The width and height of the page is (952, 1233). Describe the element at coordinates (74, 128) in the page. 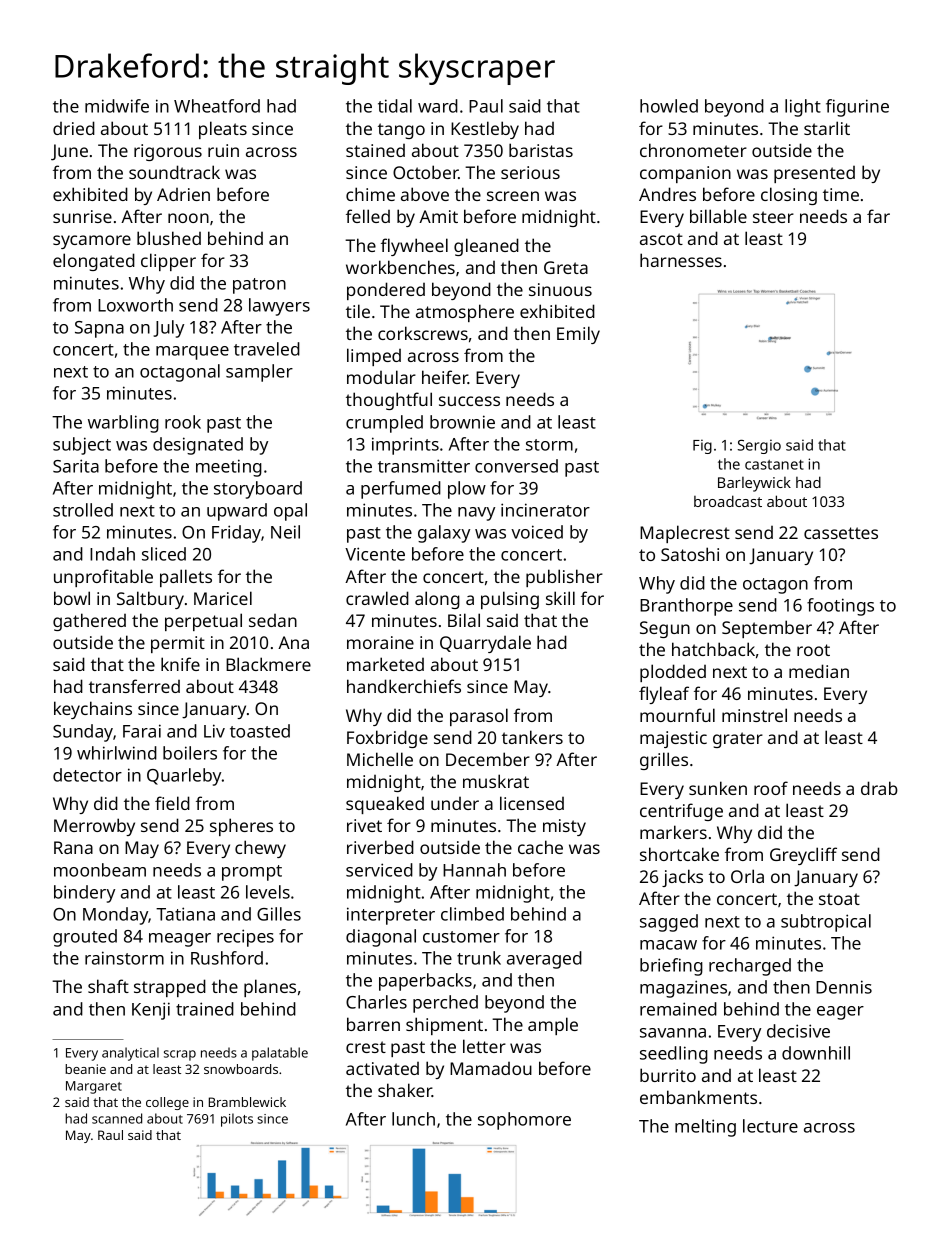

I see `dried` at that location.
